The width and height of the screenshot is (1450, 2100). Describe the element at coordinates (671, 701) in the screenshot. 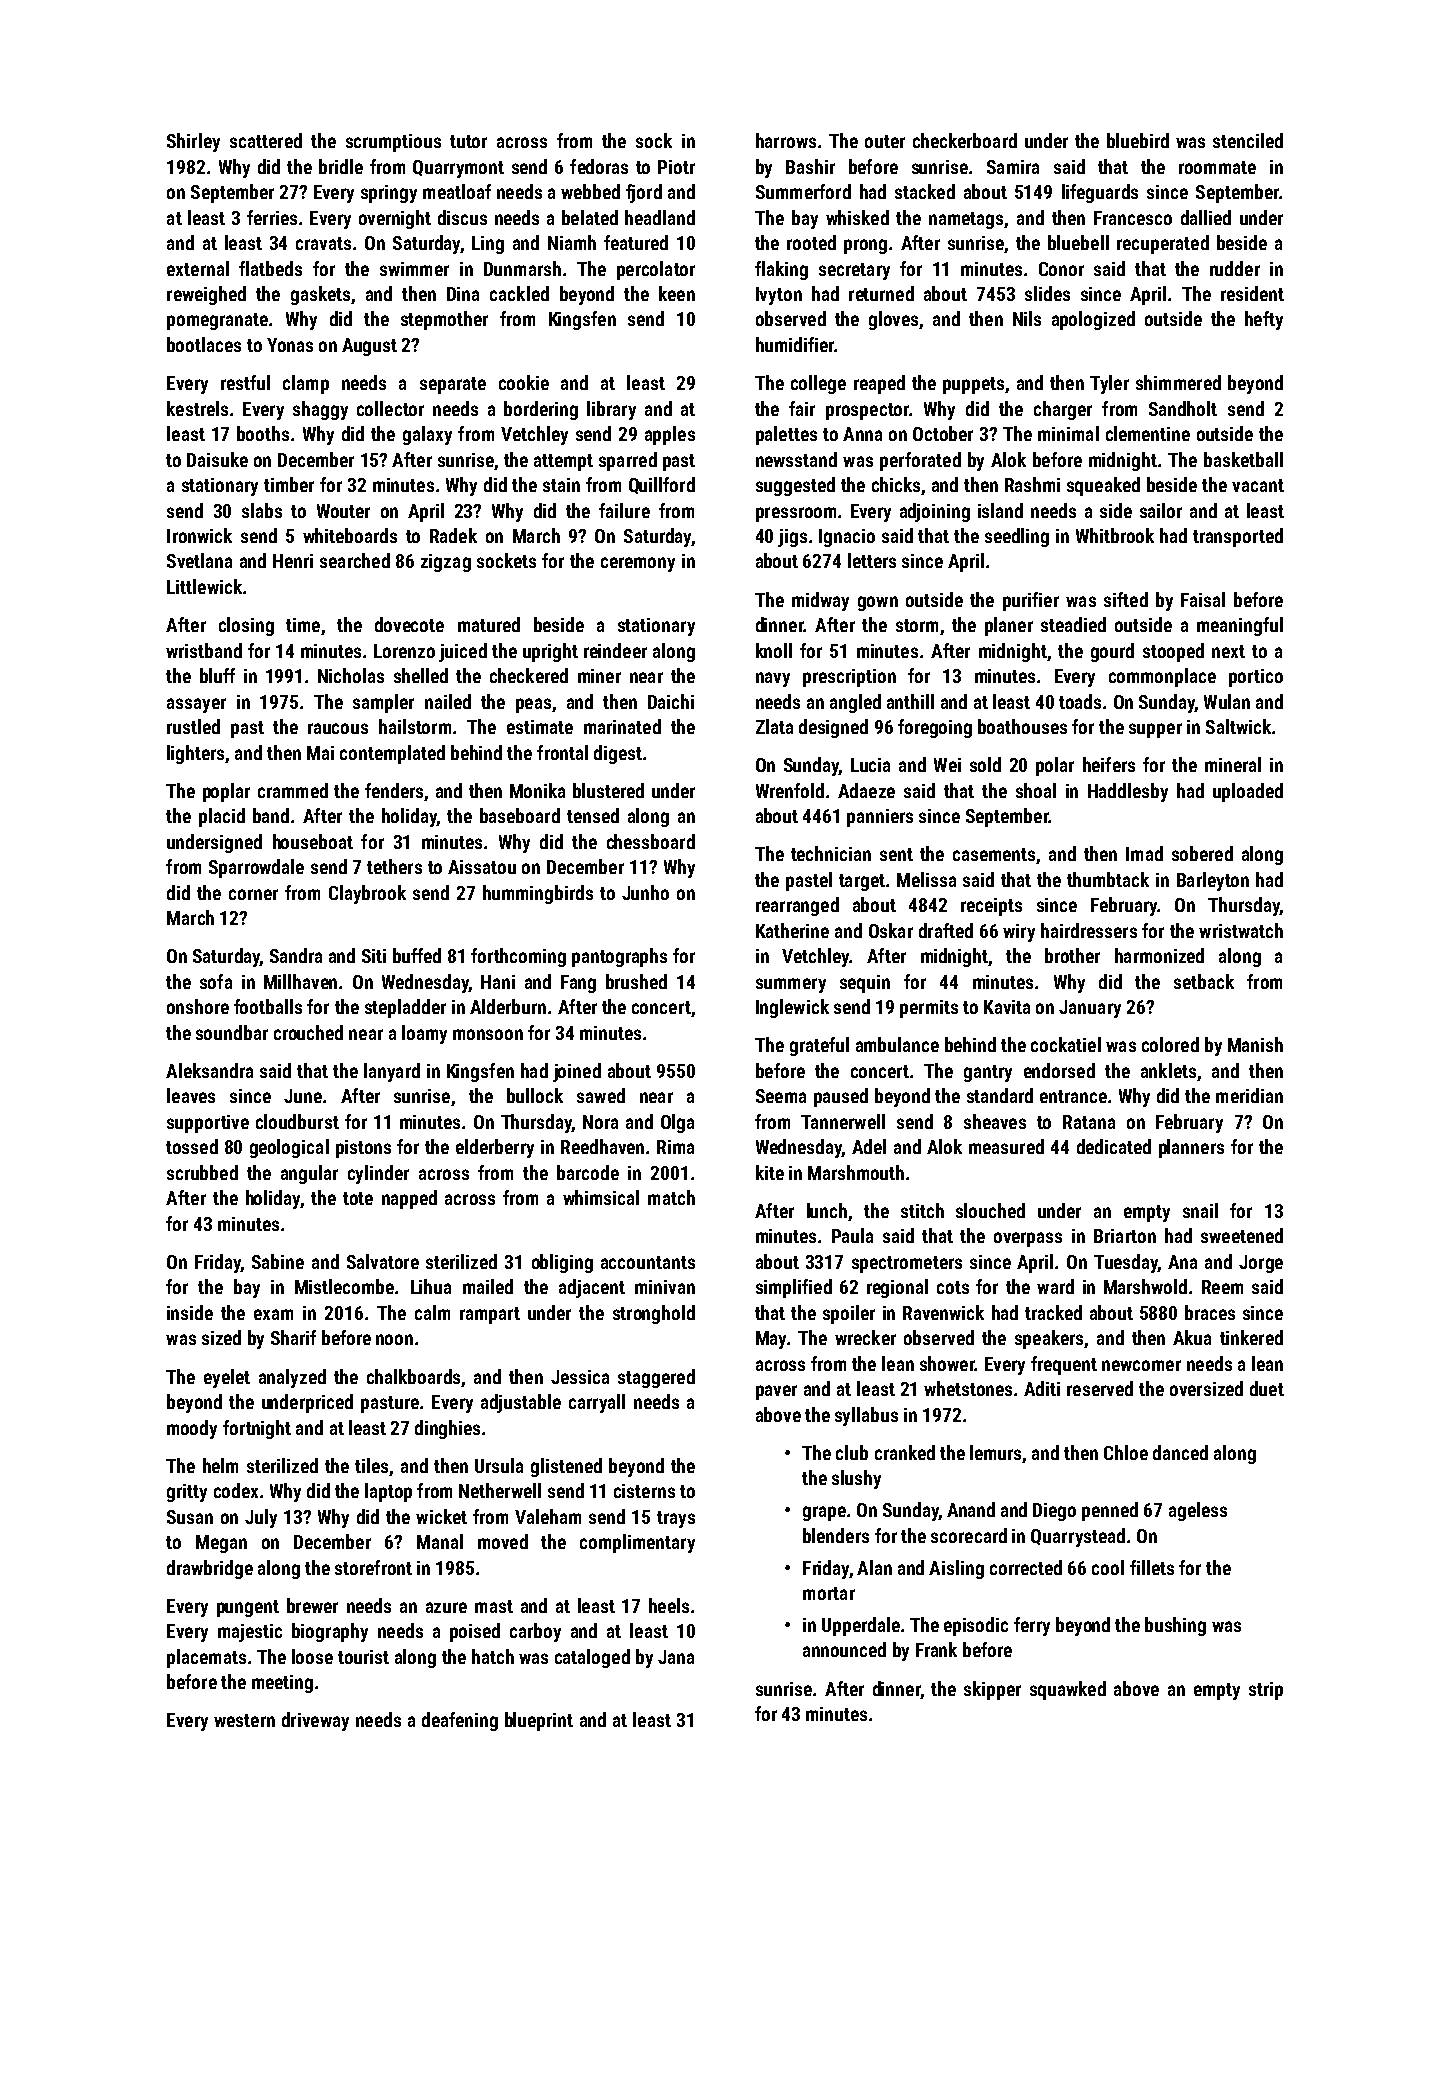

I see `Daichi` at that location.
